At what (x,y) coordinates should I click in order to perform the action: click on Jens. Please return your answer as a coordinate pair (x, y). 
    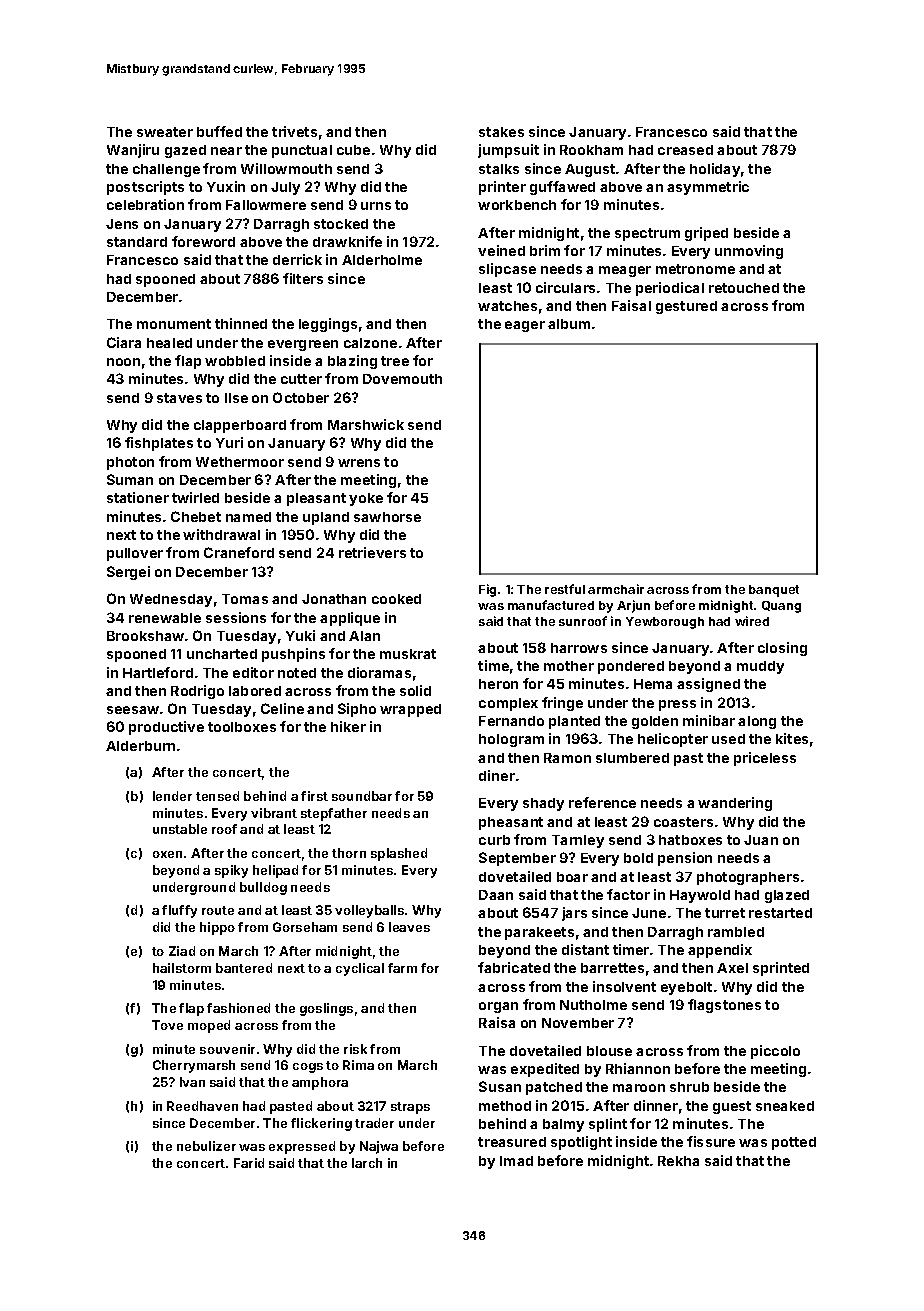
    Looking at the image, I should click on (122, 224).
